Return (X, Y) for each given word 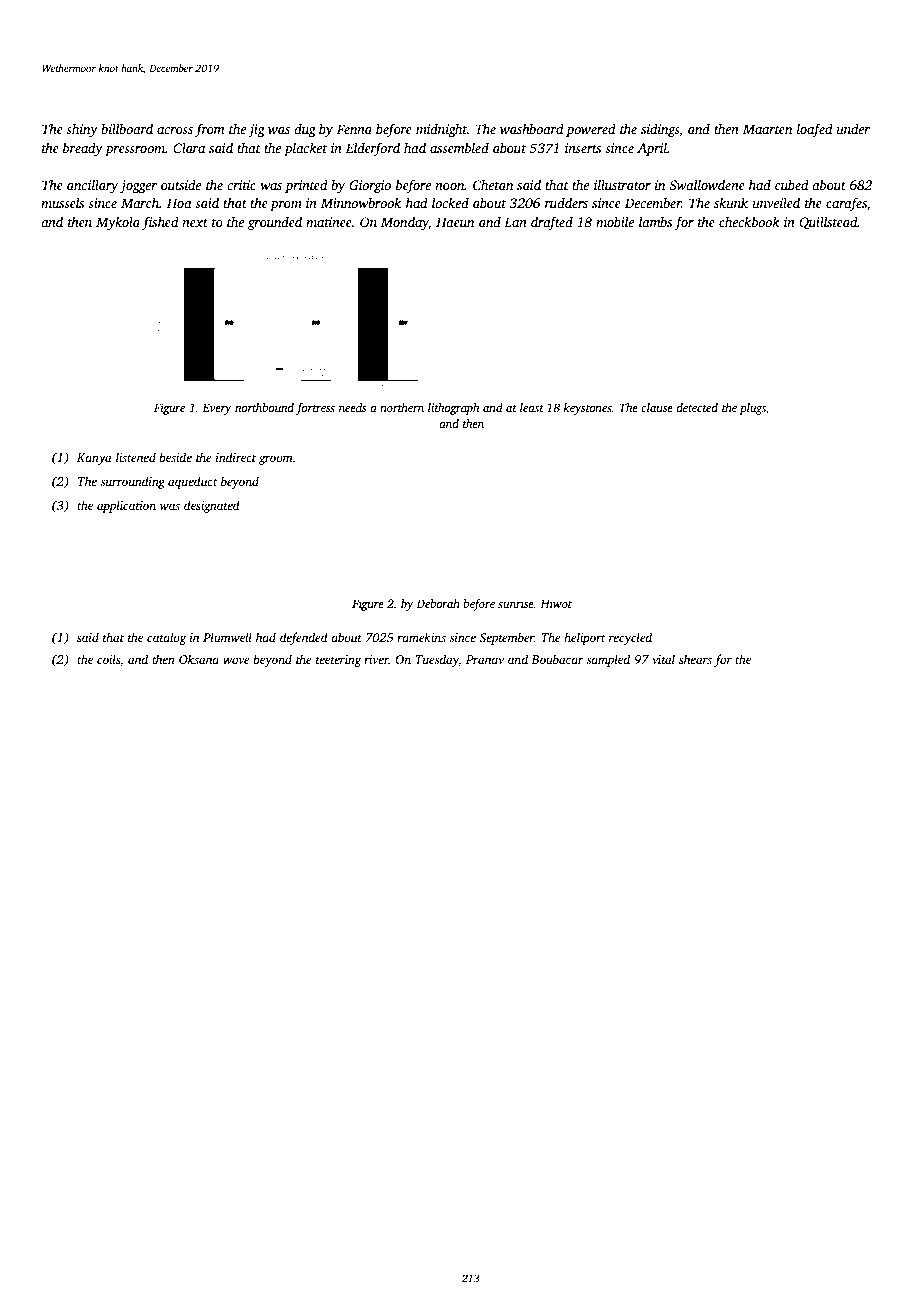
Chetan (493, 184)
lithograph (453, 409)
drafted (552, 223)
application (126, 506)
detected (697, 407)
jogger (138, 186)
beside (175, 457)
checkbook (749, 221)
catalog (166, 638)
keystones (588, 409)
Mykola (118, 223)
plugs (752, 409)
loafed (815, 130)
